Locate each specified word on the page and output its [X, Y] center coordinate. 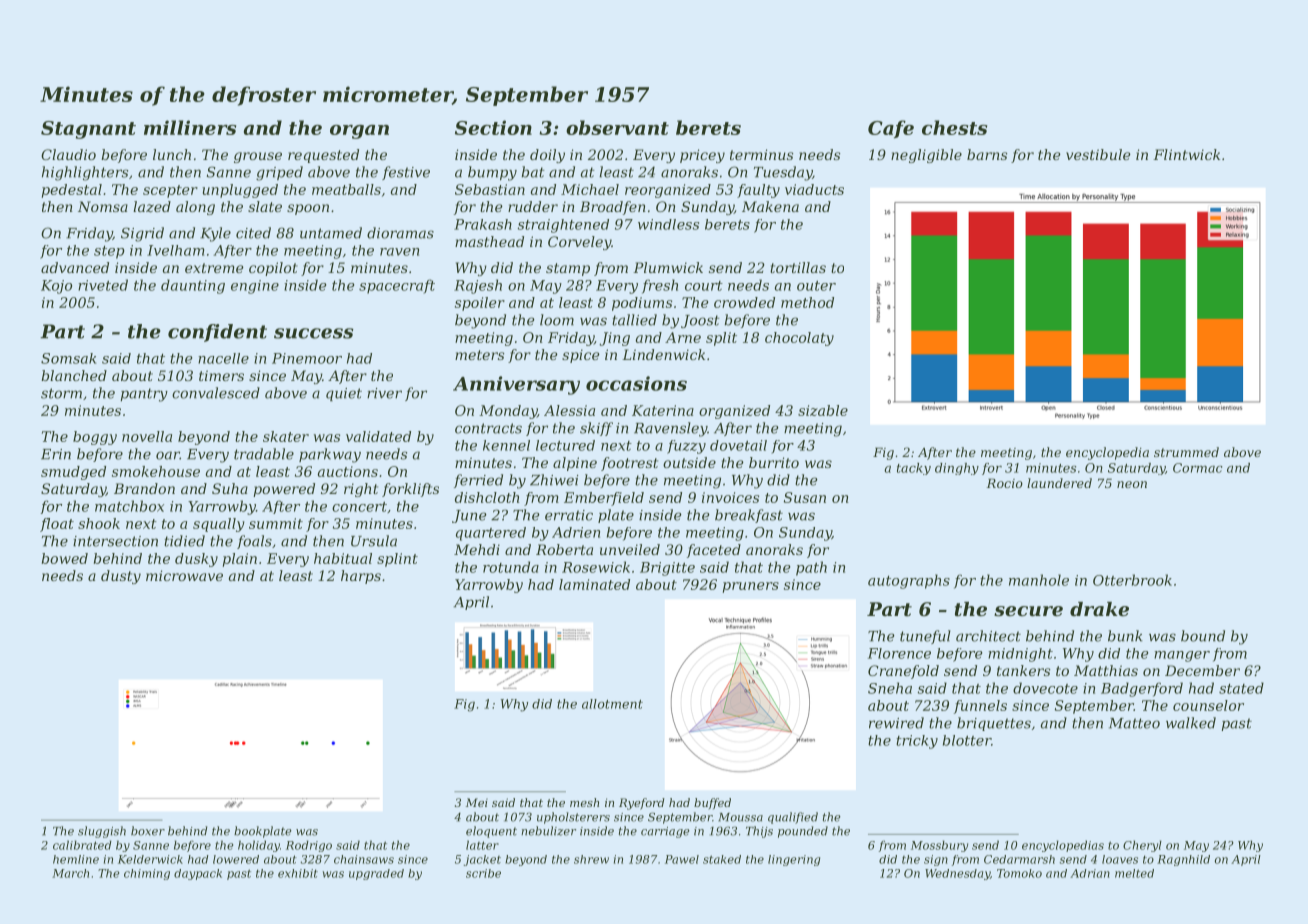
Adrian [1090, 873]
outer [816, 286]
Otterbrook [1132, 580]
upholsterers [573, 818]
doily [547, 156]
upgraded [376, 874]
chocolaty [799, 339]
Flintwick [1186, 154]
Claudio [68, 154]
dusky [196, 560]
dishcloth [487, 497]
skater [286, 436]
